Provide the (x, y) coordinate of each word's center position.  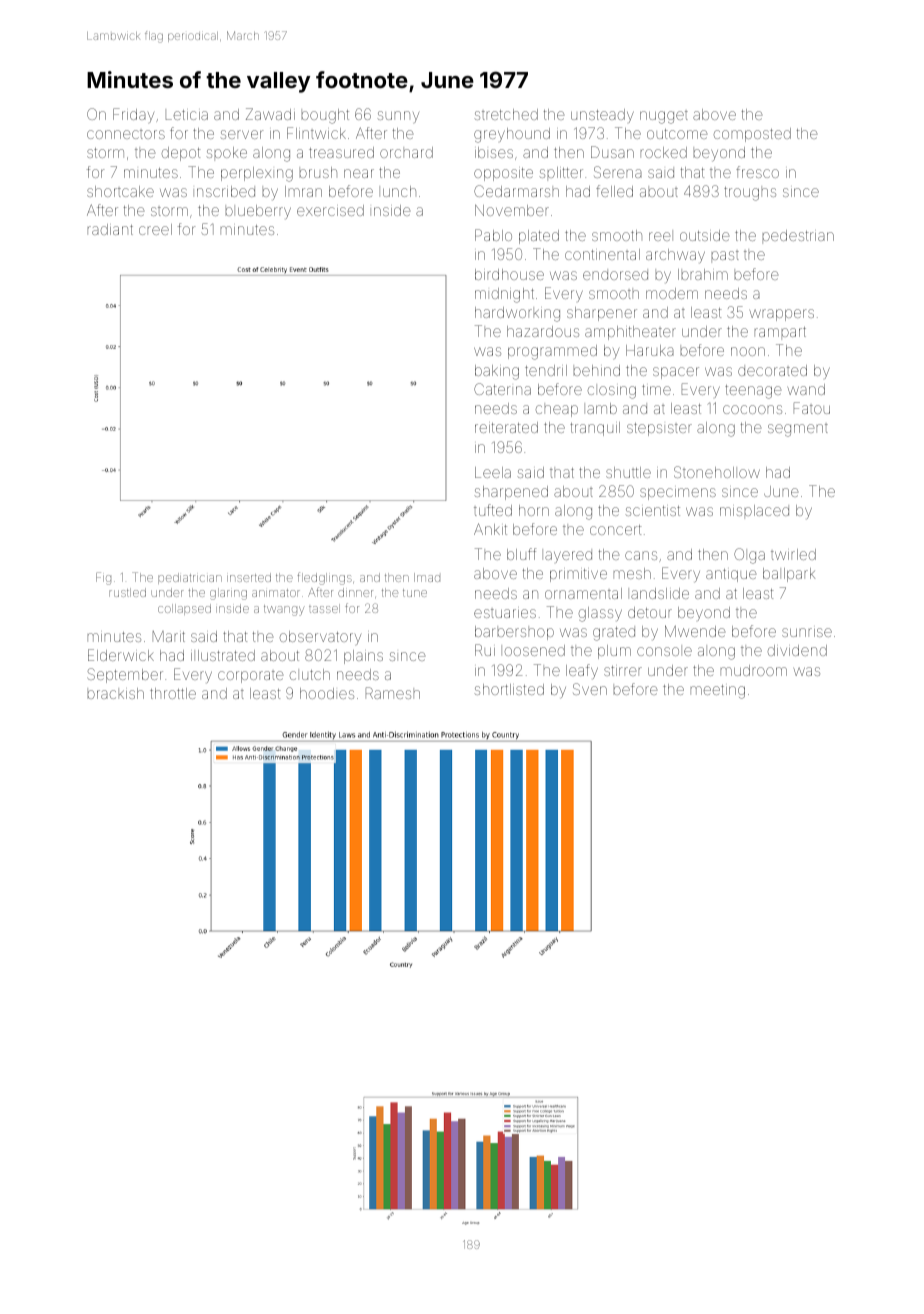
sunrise (807, 632)
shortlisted (509, 689)
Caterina (502, 389)
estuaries (505, 613)
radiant (110, 229)
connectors (126, 134)
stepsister (659, 429)
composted (752, 135)
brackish (116, 693)
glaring (228, 594)
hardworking (517, 314)
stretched (506, 114)
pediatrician (190, 578)
